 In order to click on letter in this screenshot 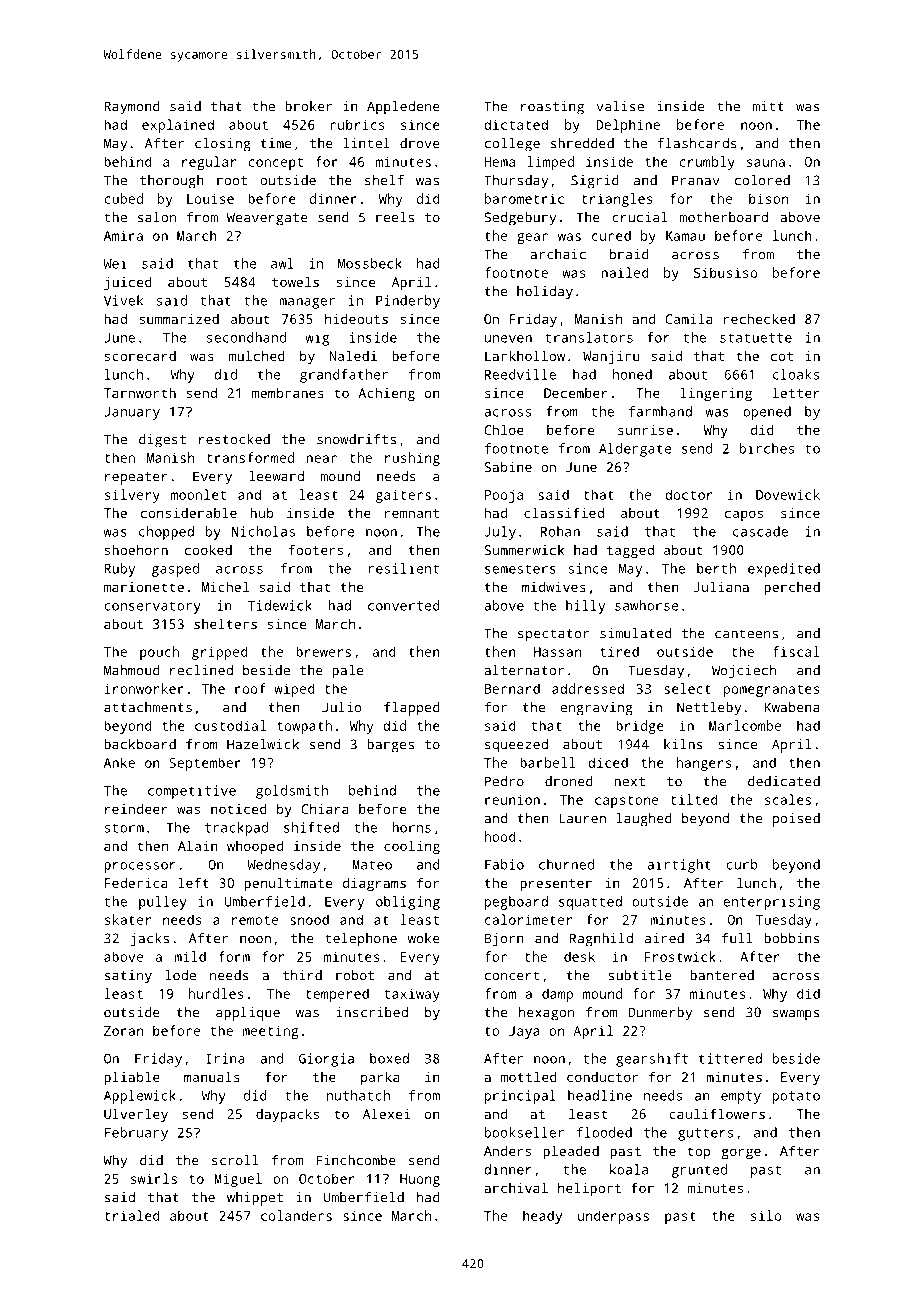, I will do `click(796, 392)`.
